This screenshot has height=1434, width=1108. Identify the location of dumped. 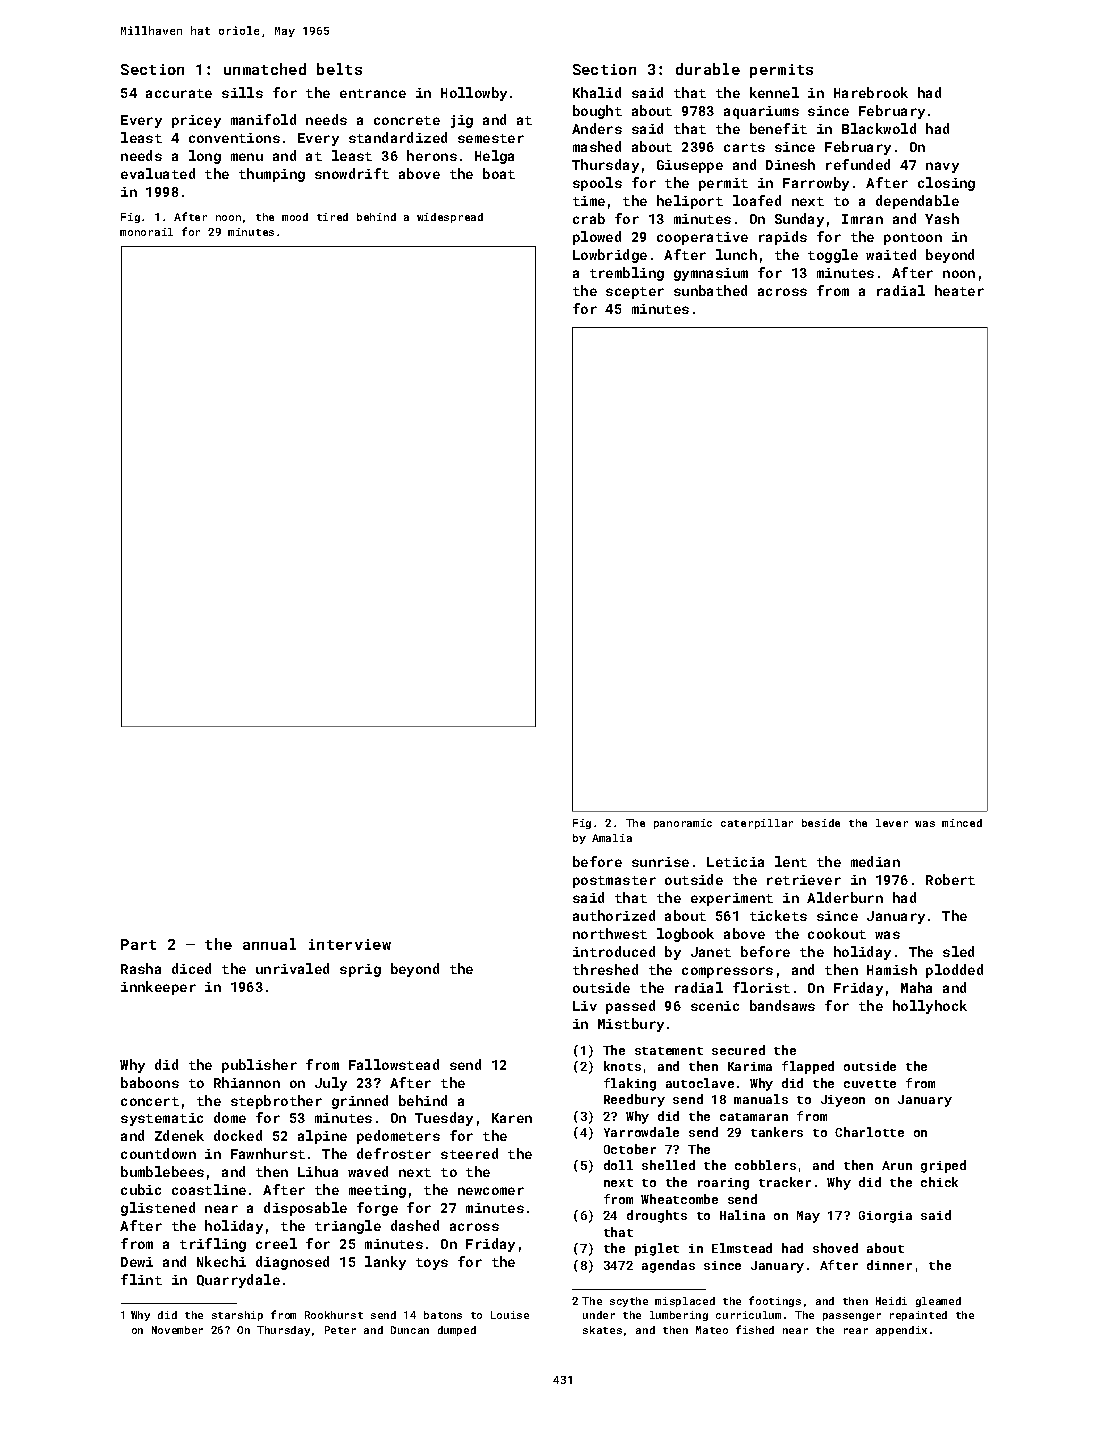
(457, 1331).
